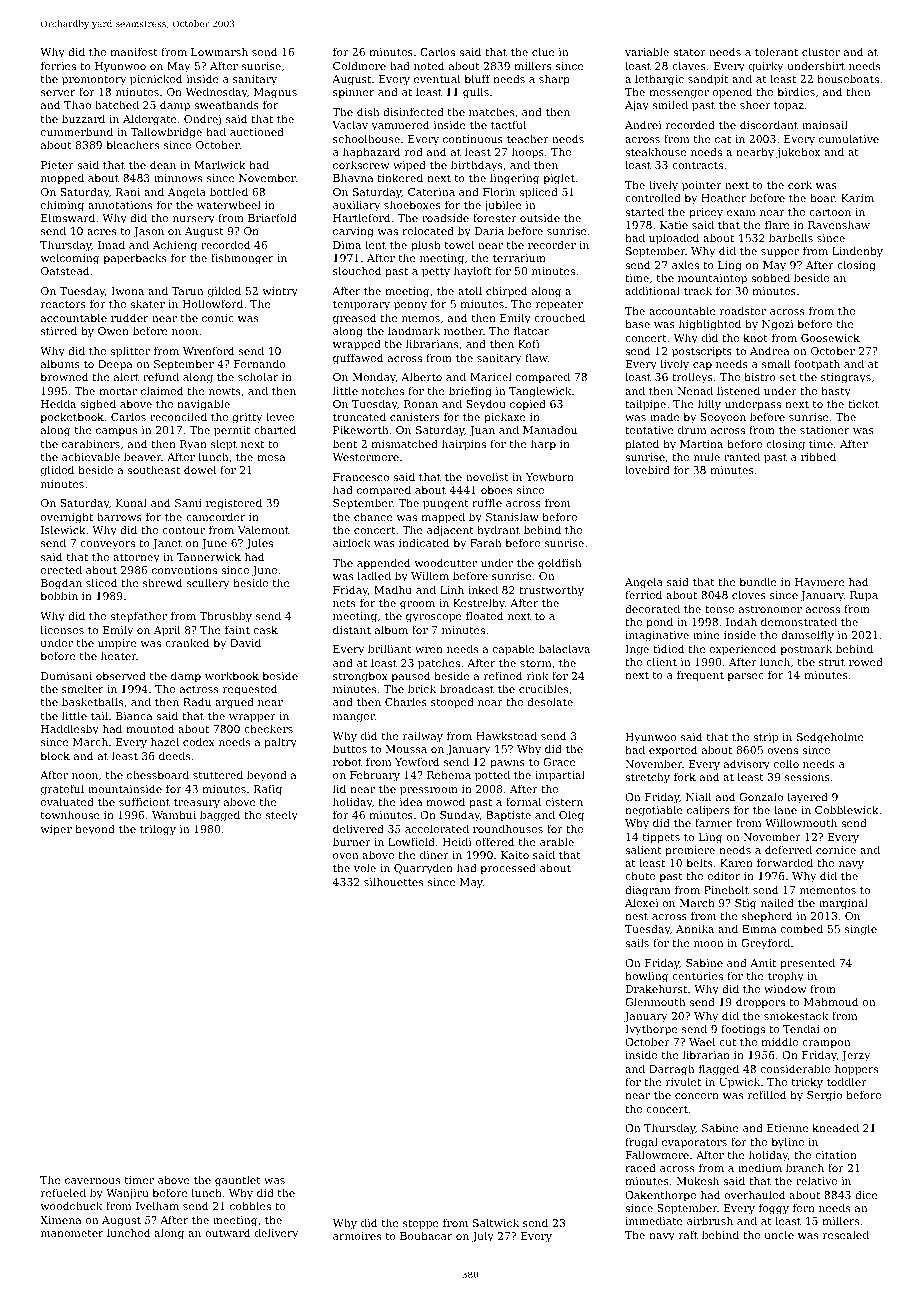 The width and height of the screenshot is (924, 1308). I want to click on supper, so click(780, 253).
